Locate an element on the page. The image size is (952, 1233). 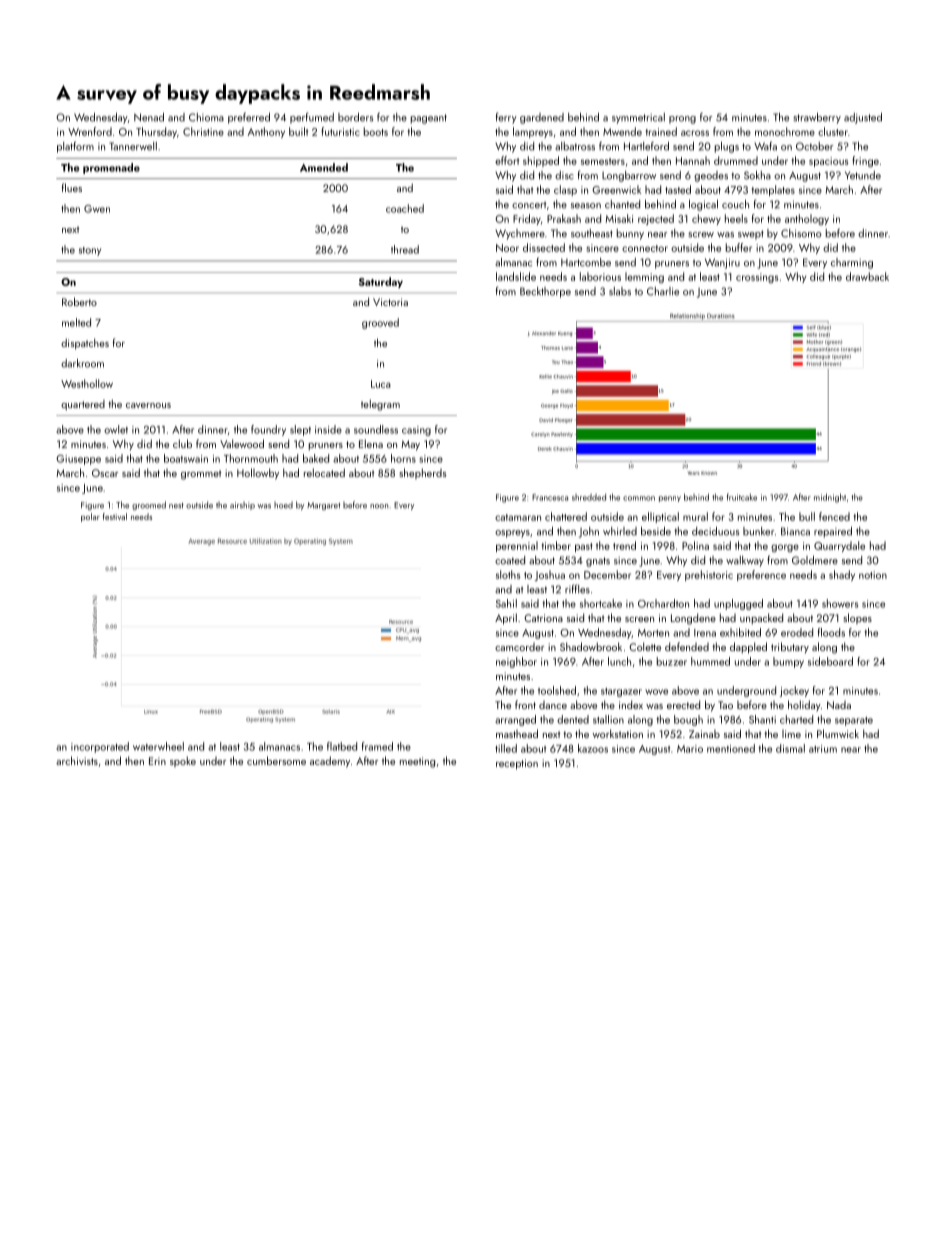
dispatches is located at coordinates (85, 344).
